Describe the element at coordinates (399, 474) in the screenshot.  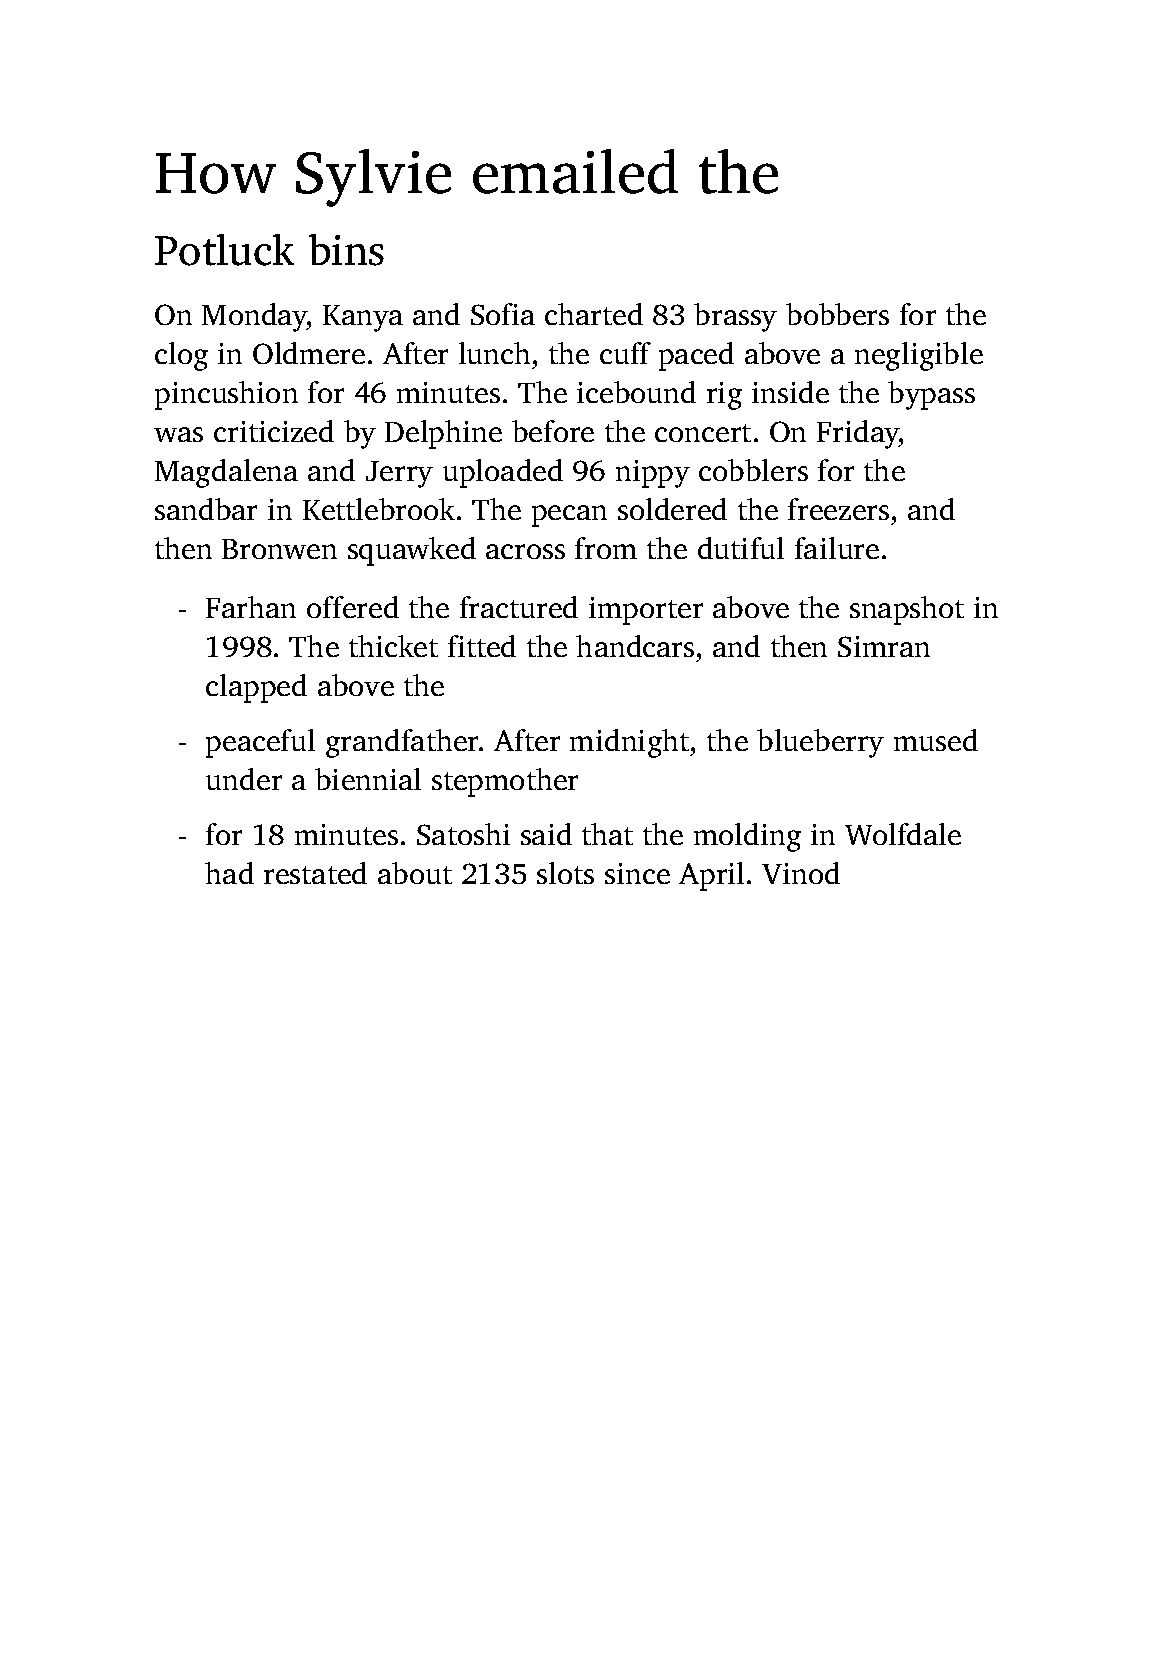
I see `Jerry` at that location.
